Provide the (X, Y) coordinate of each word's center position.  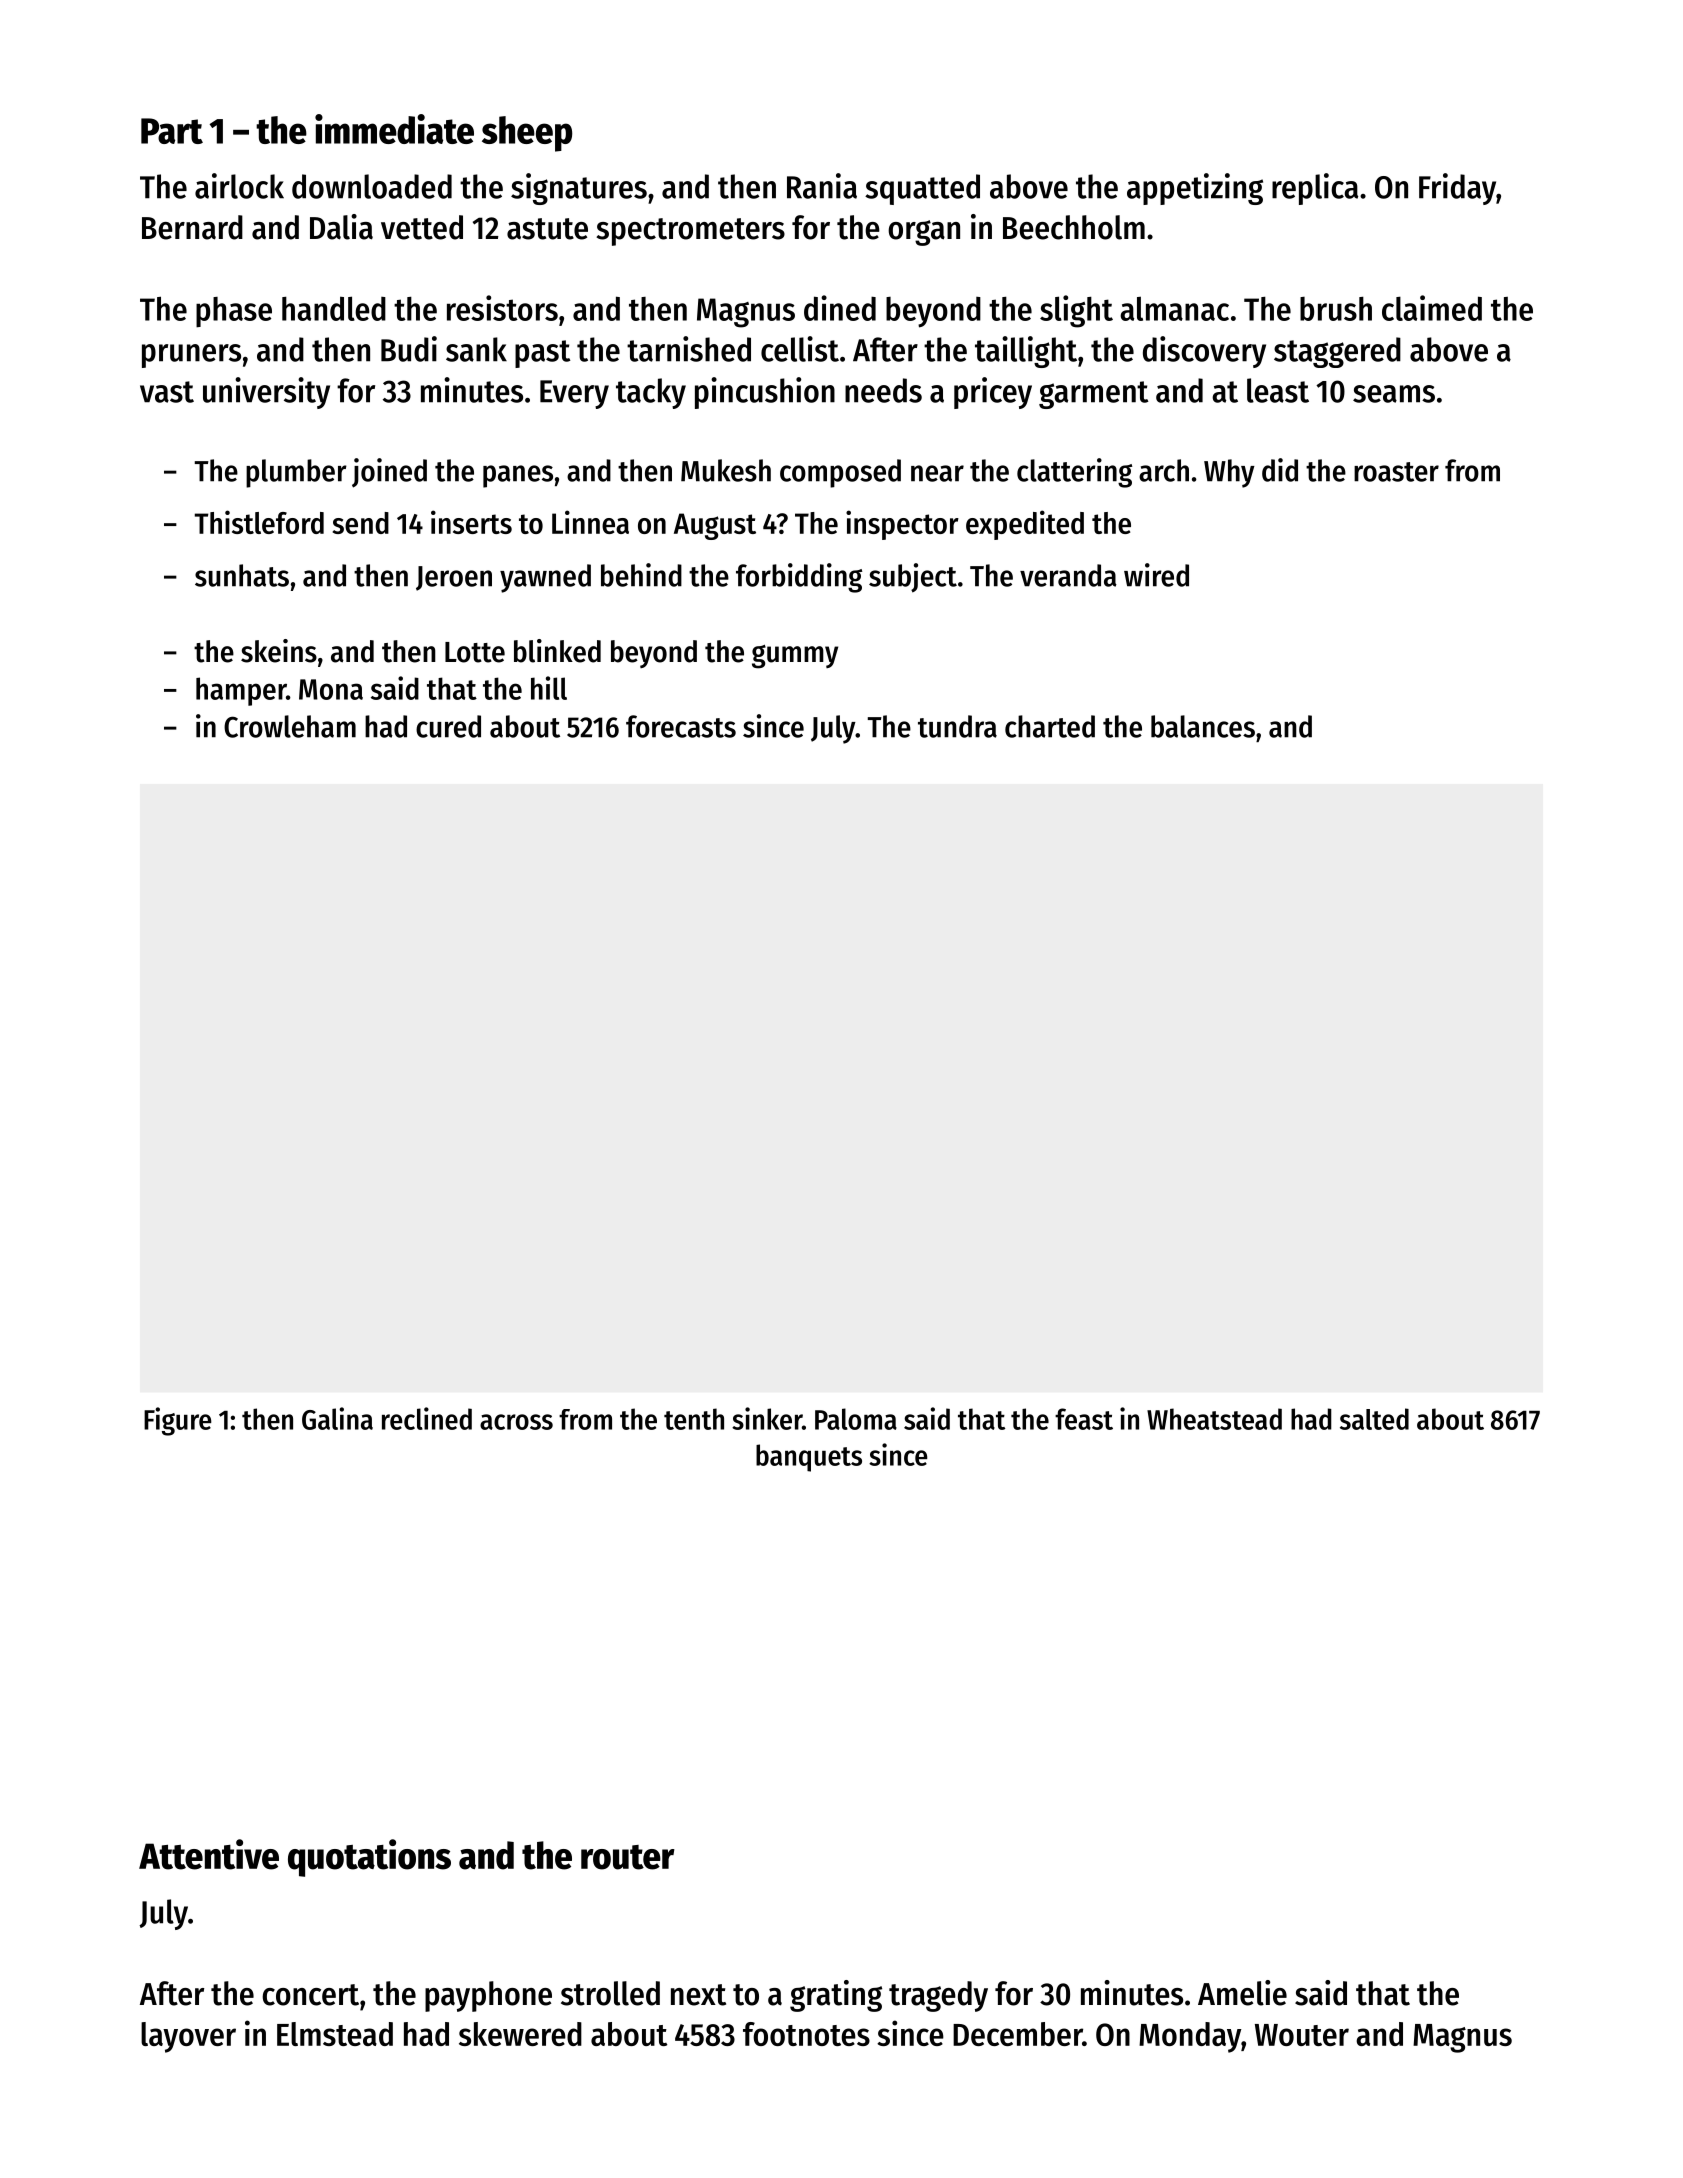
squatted (922, 189)
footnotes (806, 2034)
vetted (422, 227)
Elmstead (335, 2034)
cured (448, 726)
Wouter (1302, 2035)
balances (1203, 726)
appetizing (1195, 189)
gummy (795, 657)
